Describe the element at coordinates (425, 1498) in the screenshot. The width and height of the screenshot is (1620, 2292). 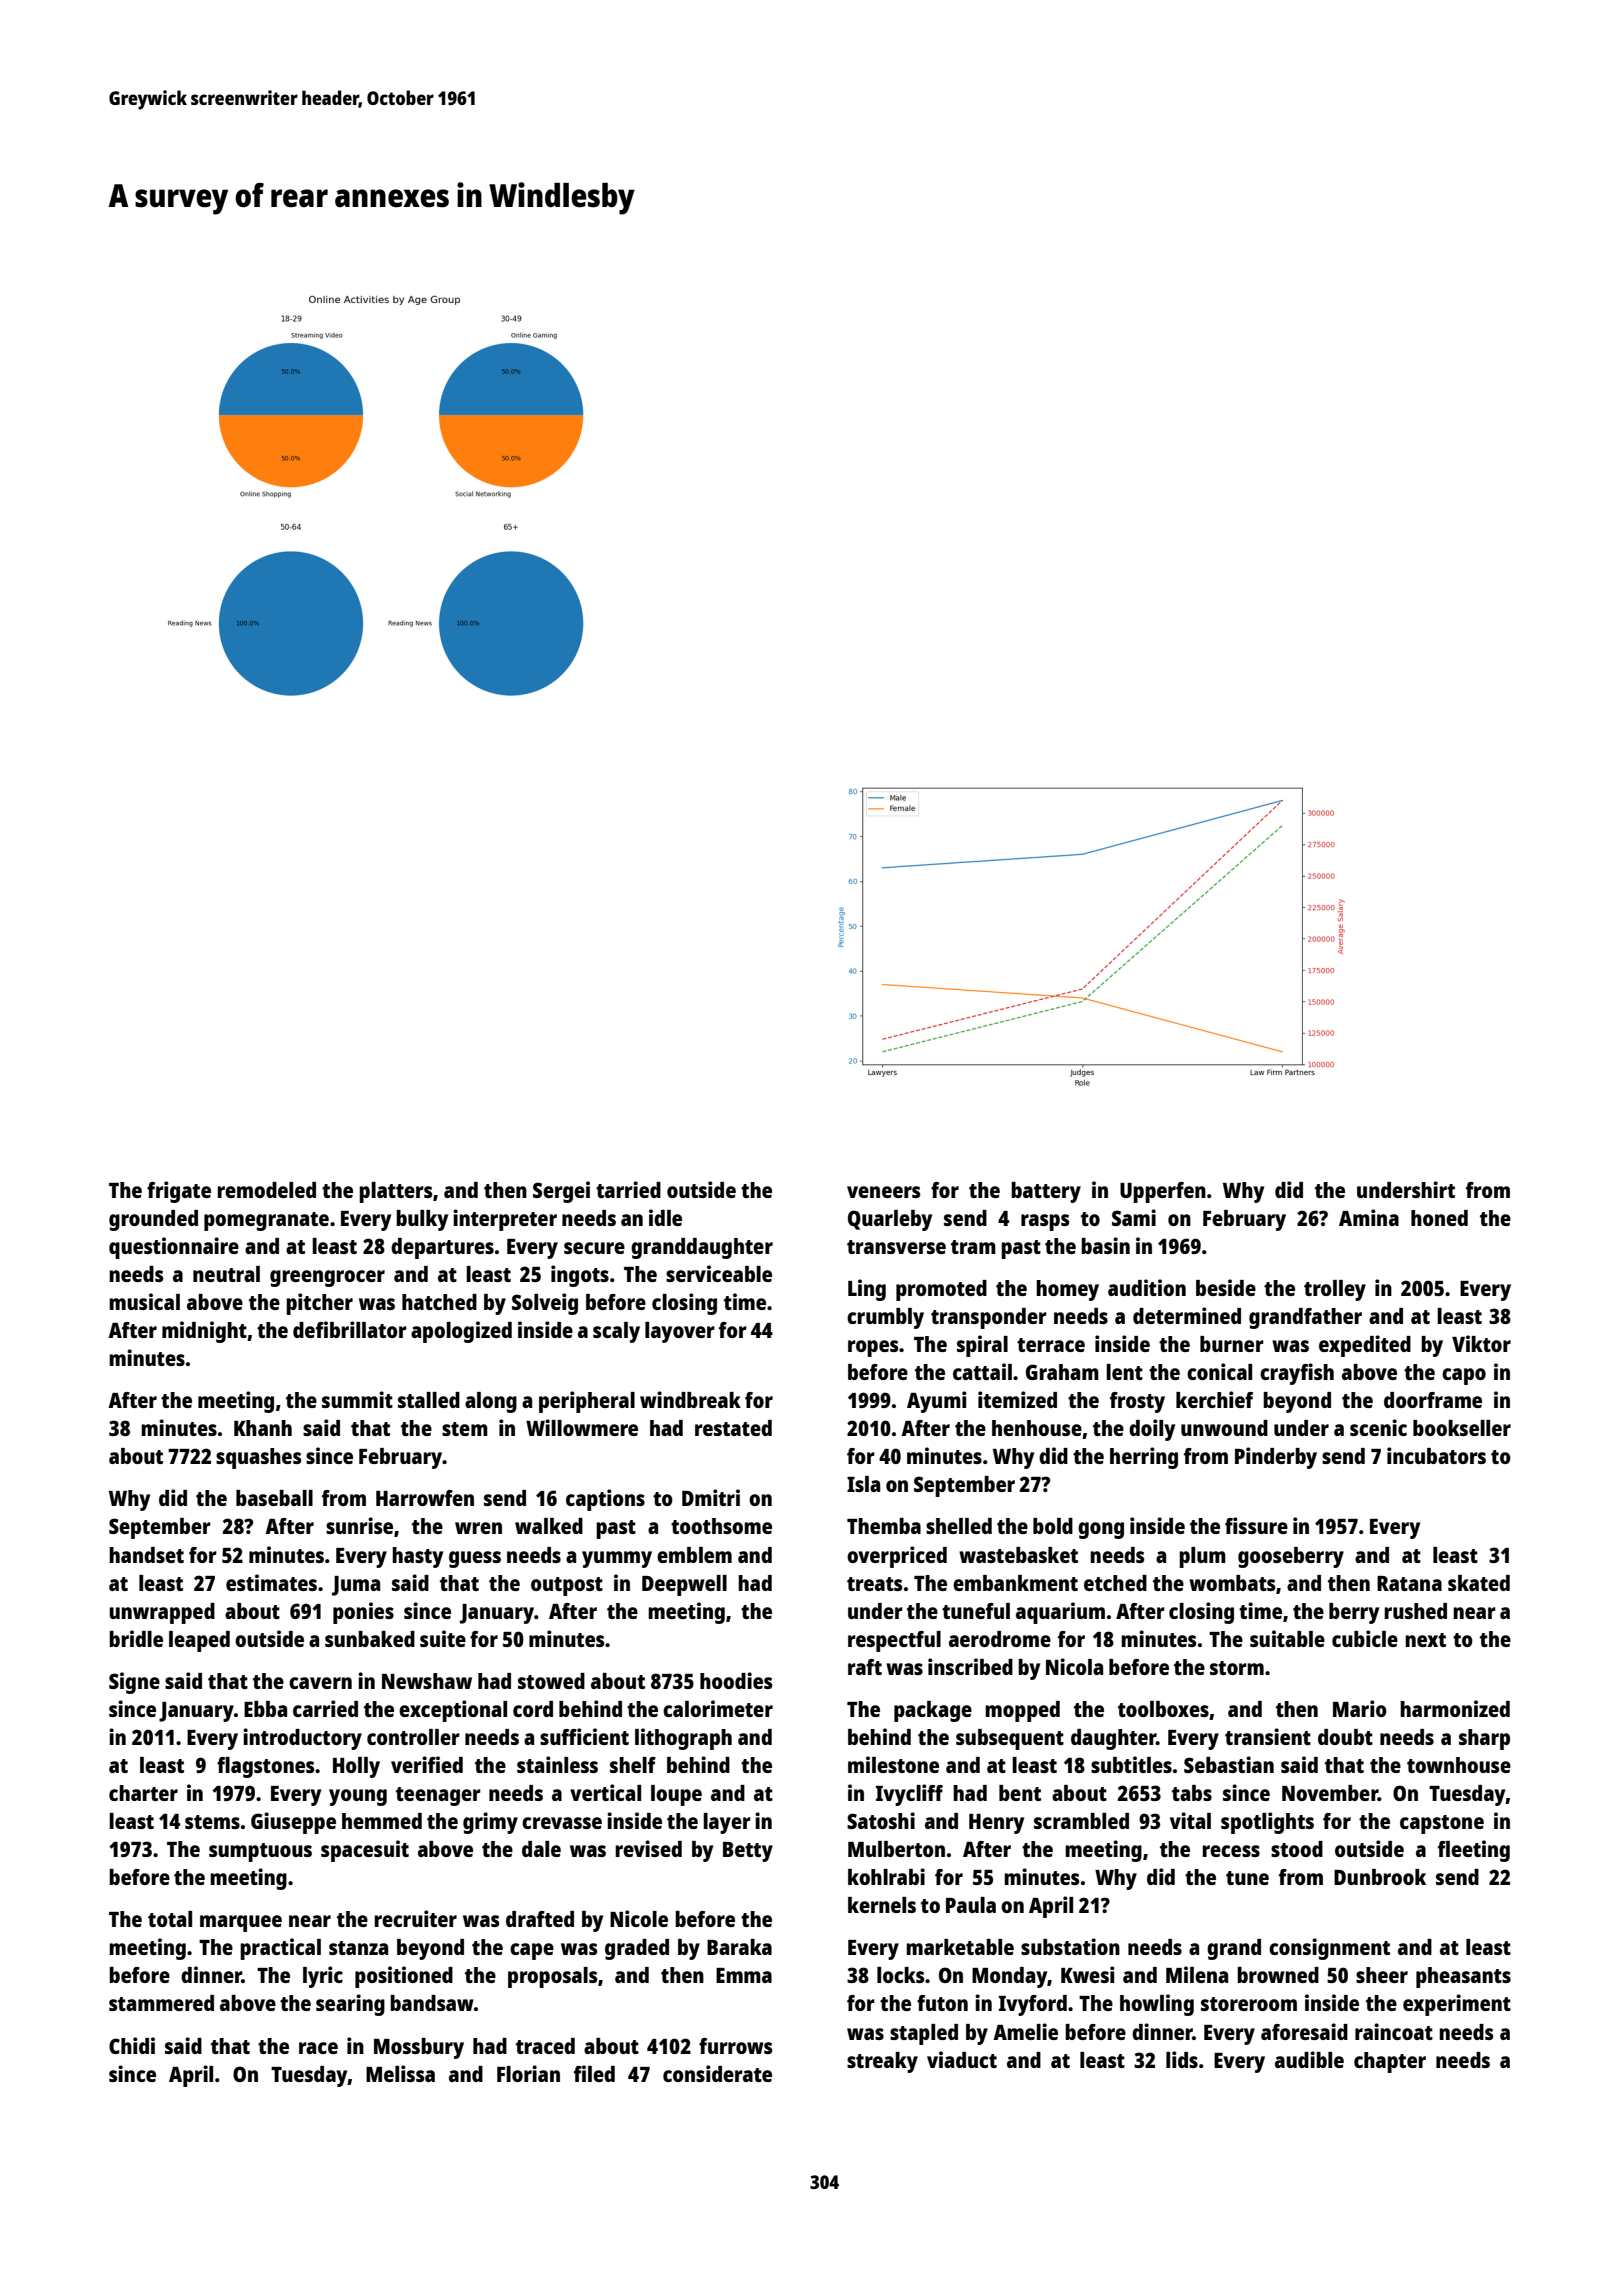
I see `Harrowfen` at that location.
